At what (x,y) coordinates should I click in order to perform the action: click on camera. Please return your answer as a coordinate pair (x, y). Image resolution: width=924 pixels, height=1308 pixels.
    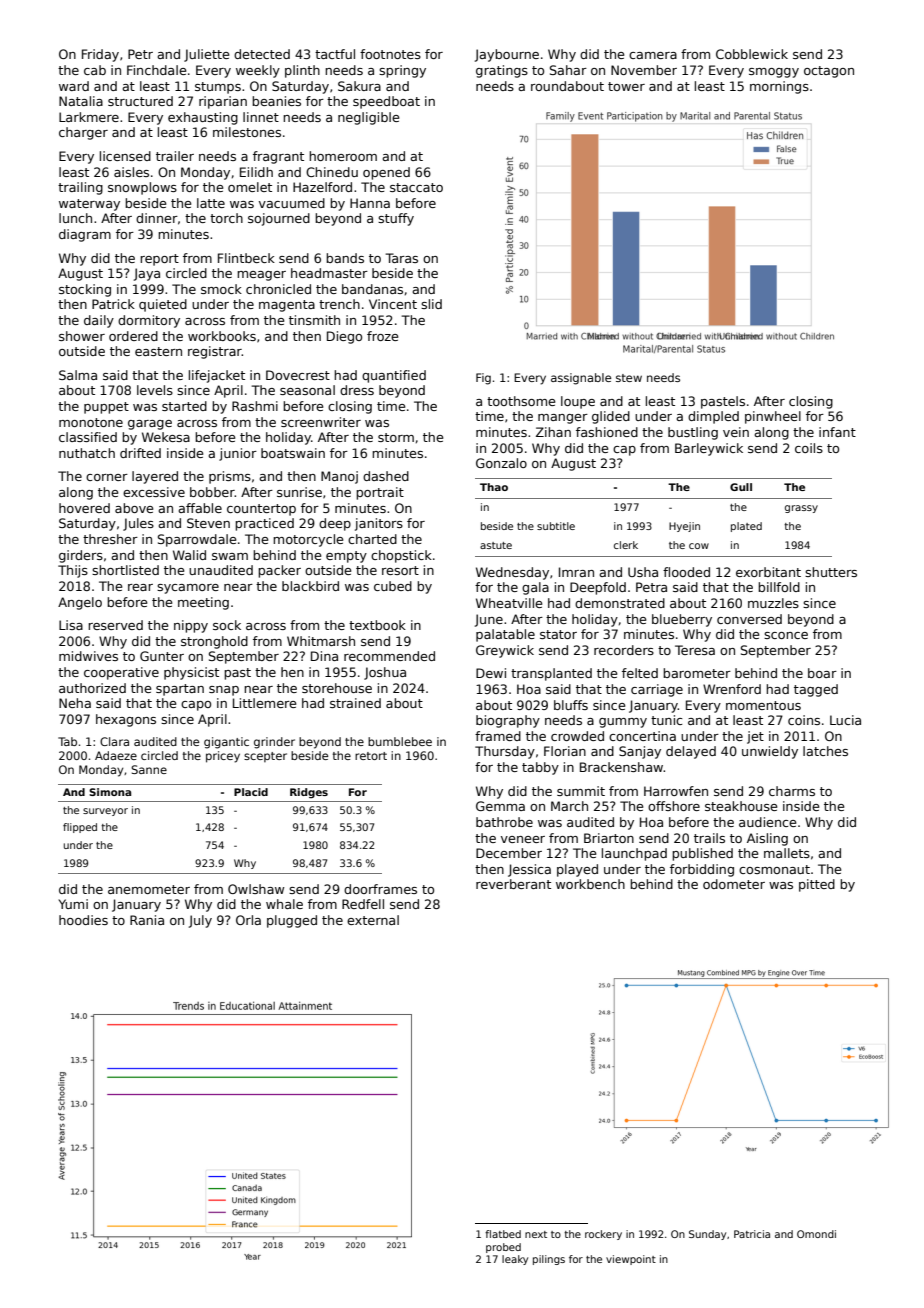
    Looking at the image, I should click on (653, 55).
